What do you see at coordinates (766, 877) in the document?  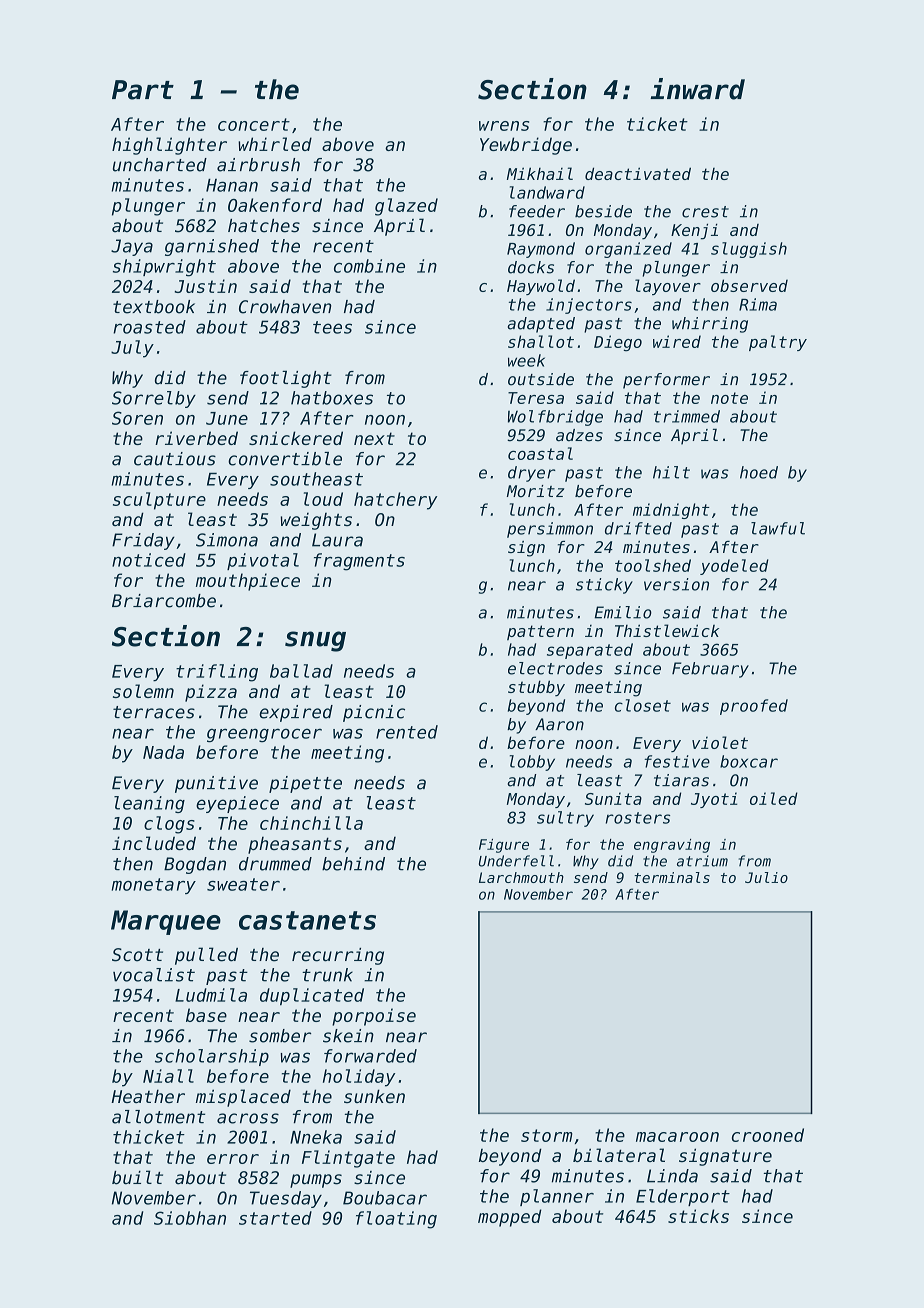 I see `Julio` at bounding box center [766, 877].
